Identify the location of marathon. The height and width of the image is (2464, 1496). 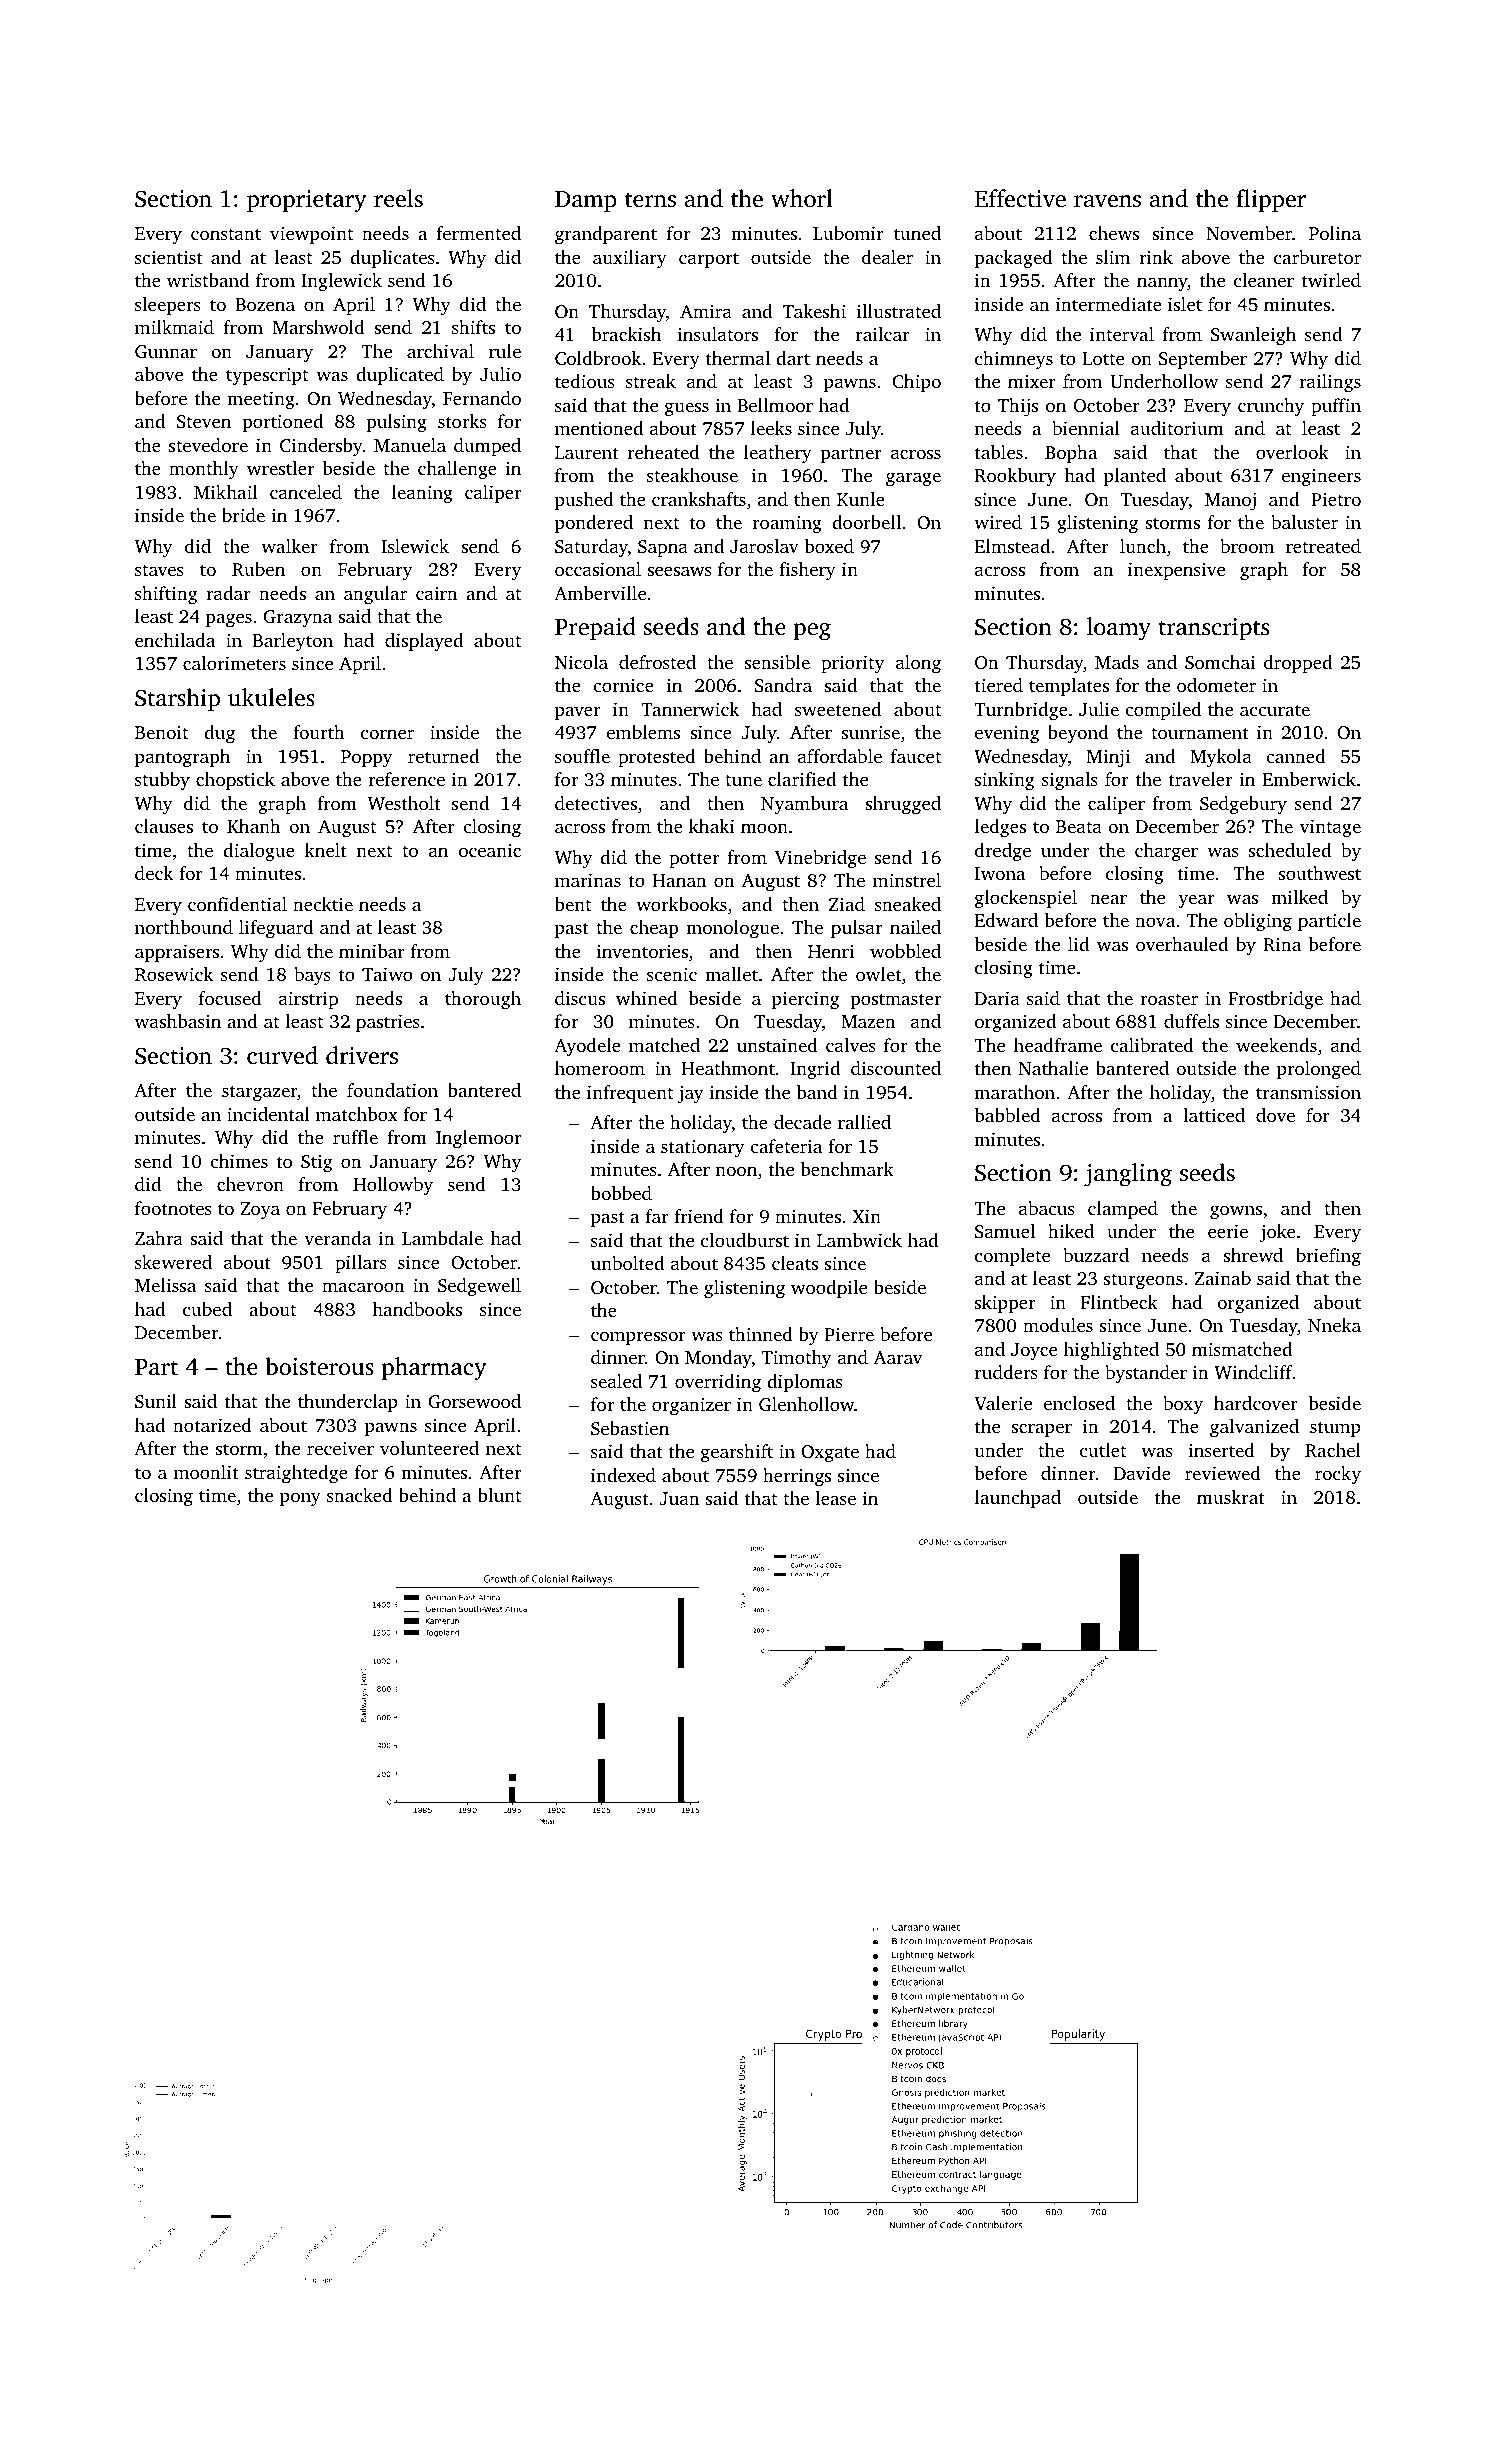
(1014, 1092).
